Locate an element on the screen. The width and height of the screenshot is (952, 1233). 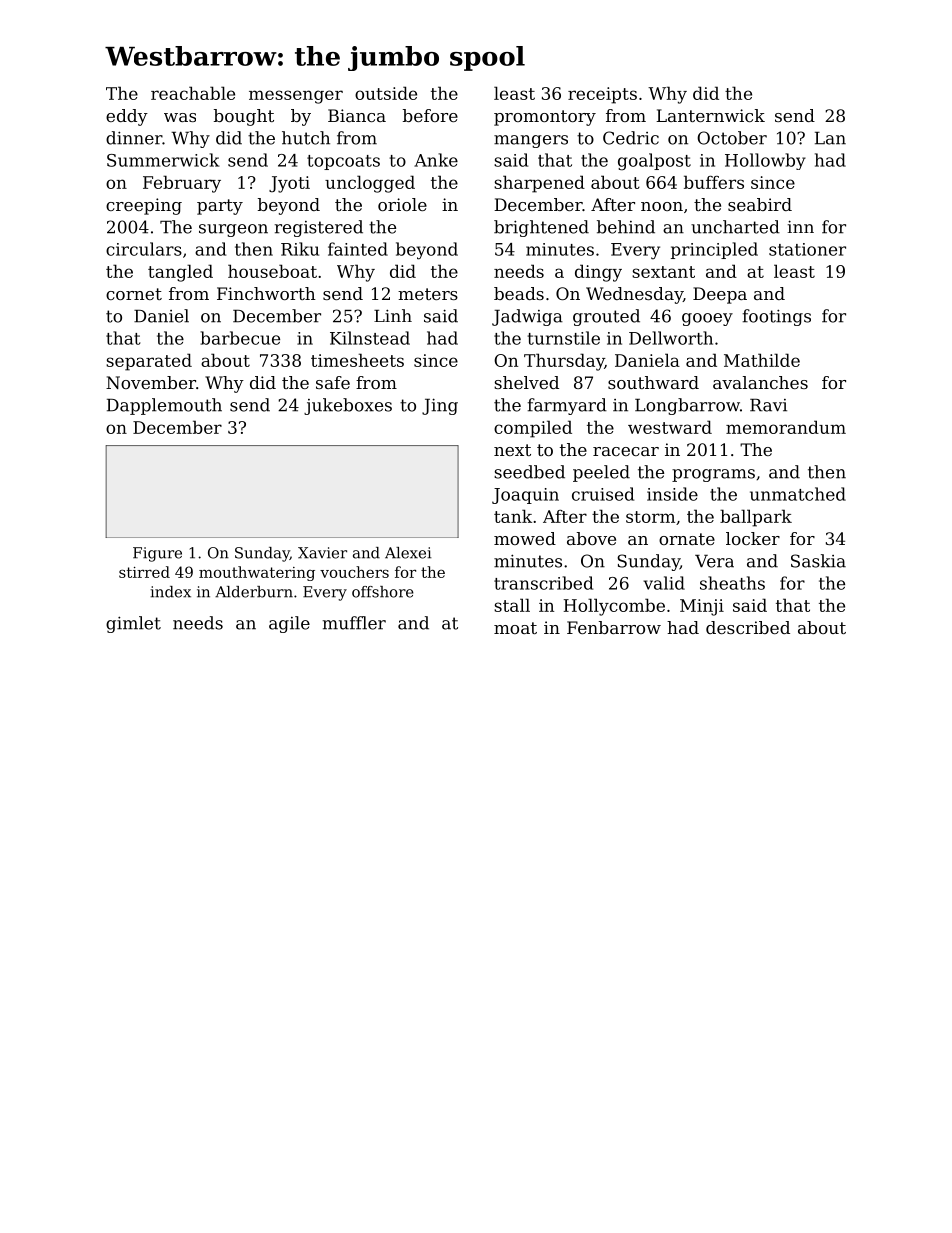
Dapplemouth is located at coordinates (164, 406).
